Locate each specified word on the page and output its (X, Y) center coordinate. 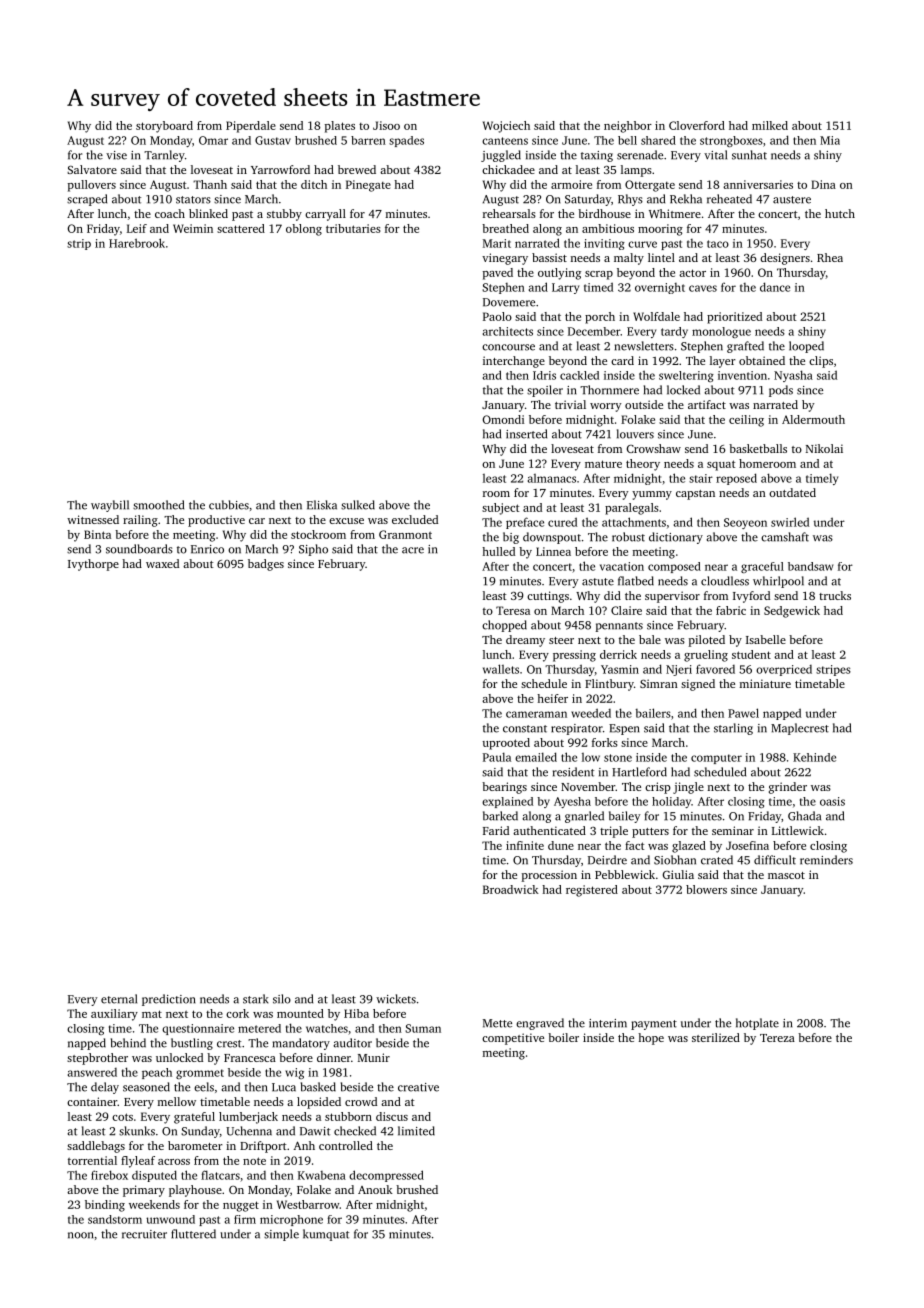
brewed (357, 169)
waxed (162, 563)
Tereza (777, 1038)
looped (806, 347)
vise (116, 155)
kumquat (326, 1235)
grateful (194, 1118)
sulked (358, 505)
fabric (731, 610)
